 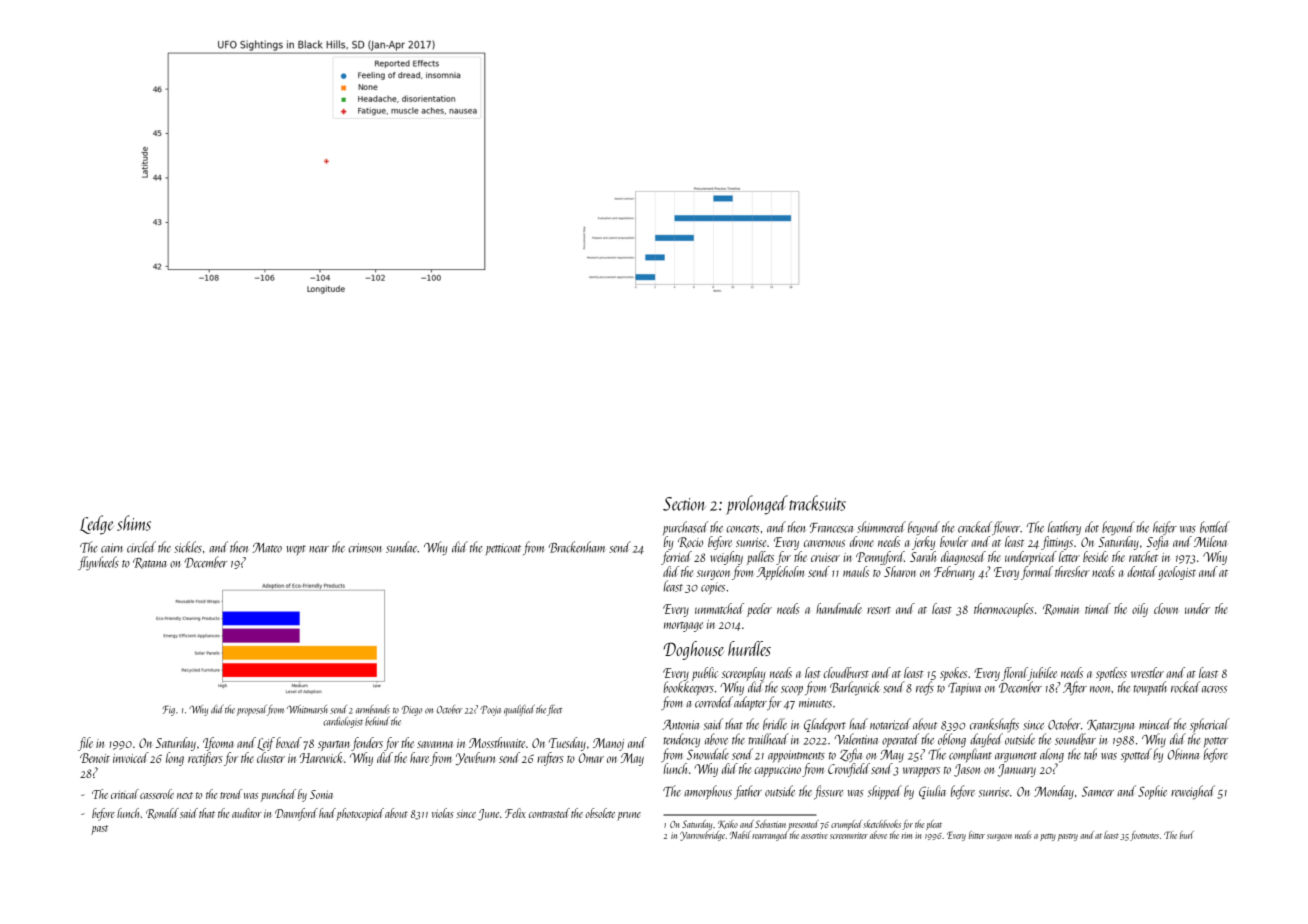 I want to click on Ronald, so click(x=162, y=813).
